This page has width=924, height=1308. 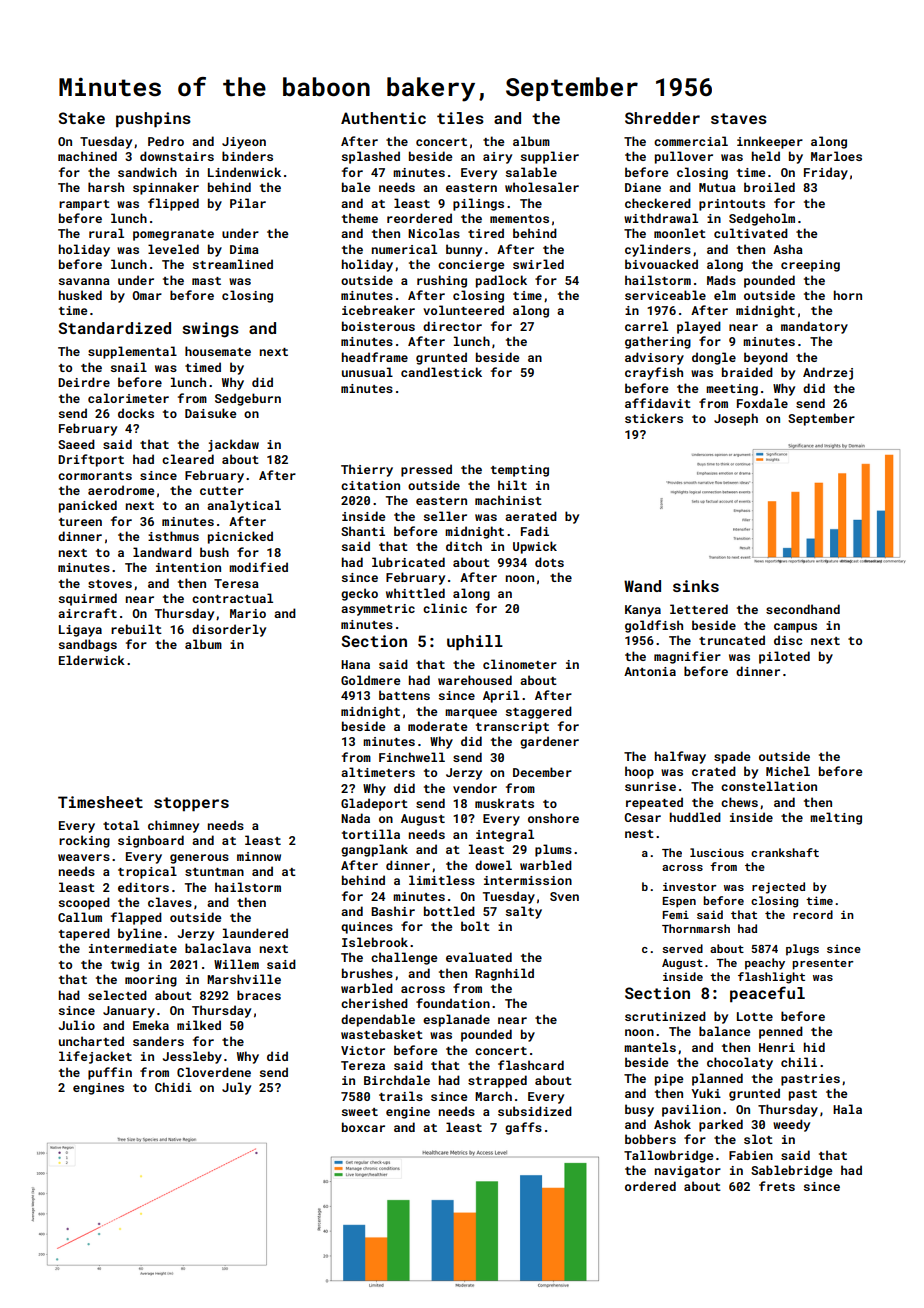 I want to click on sinks, so click(x=696, y=586).
